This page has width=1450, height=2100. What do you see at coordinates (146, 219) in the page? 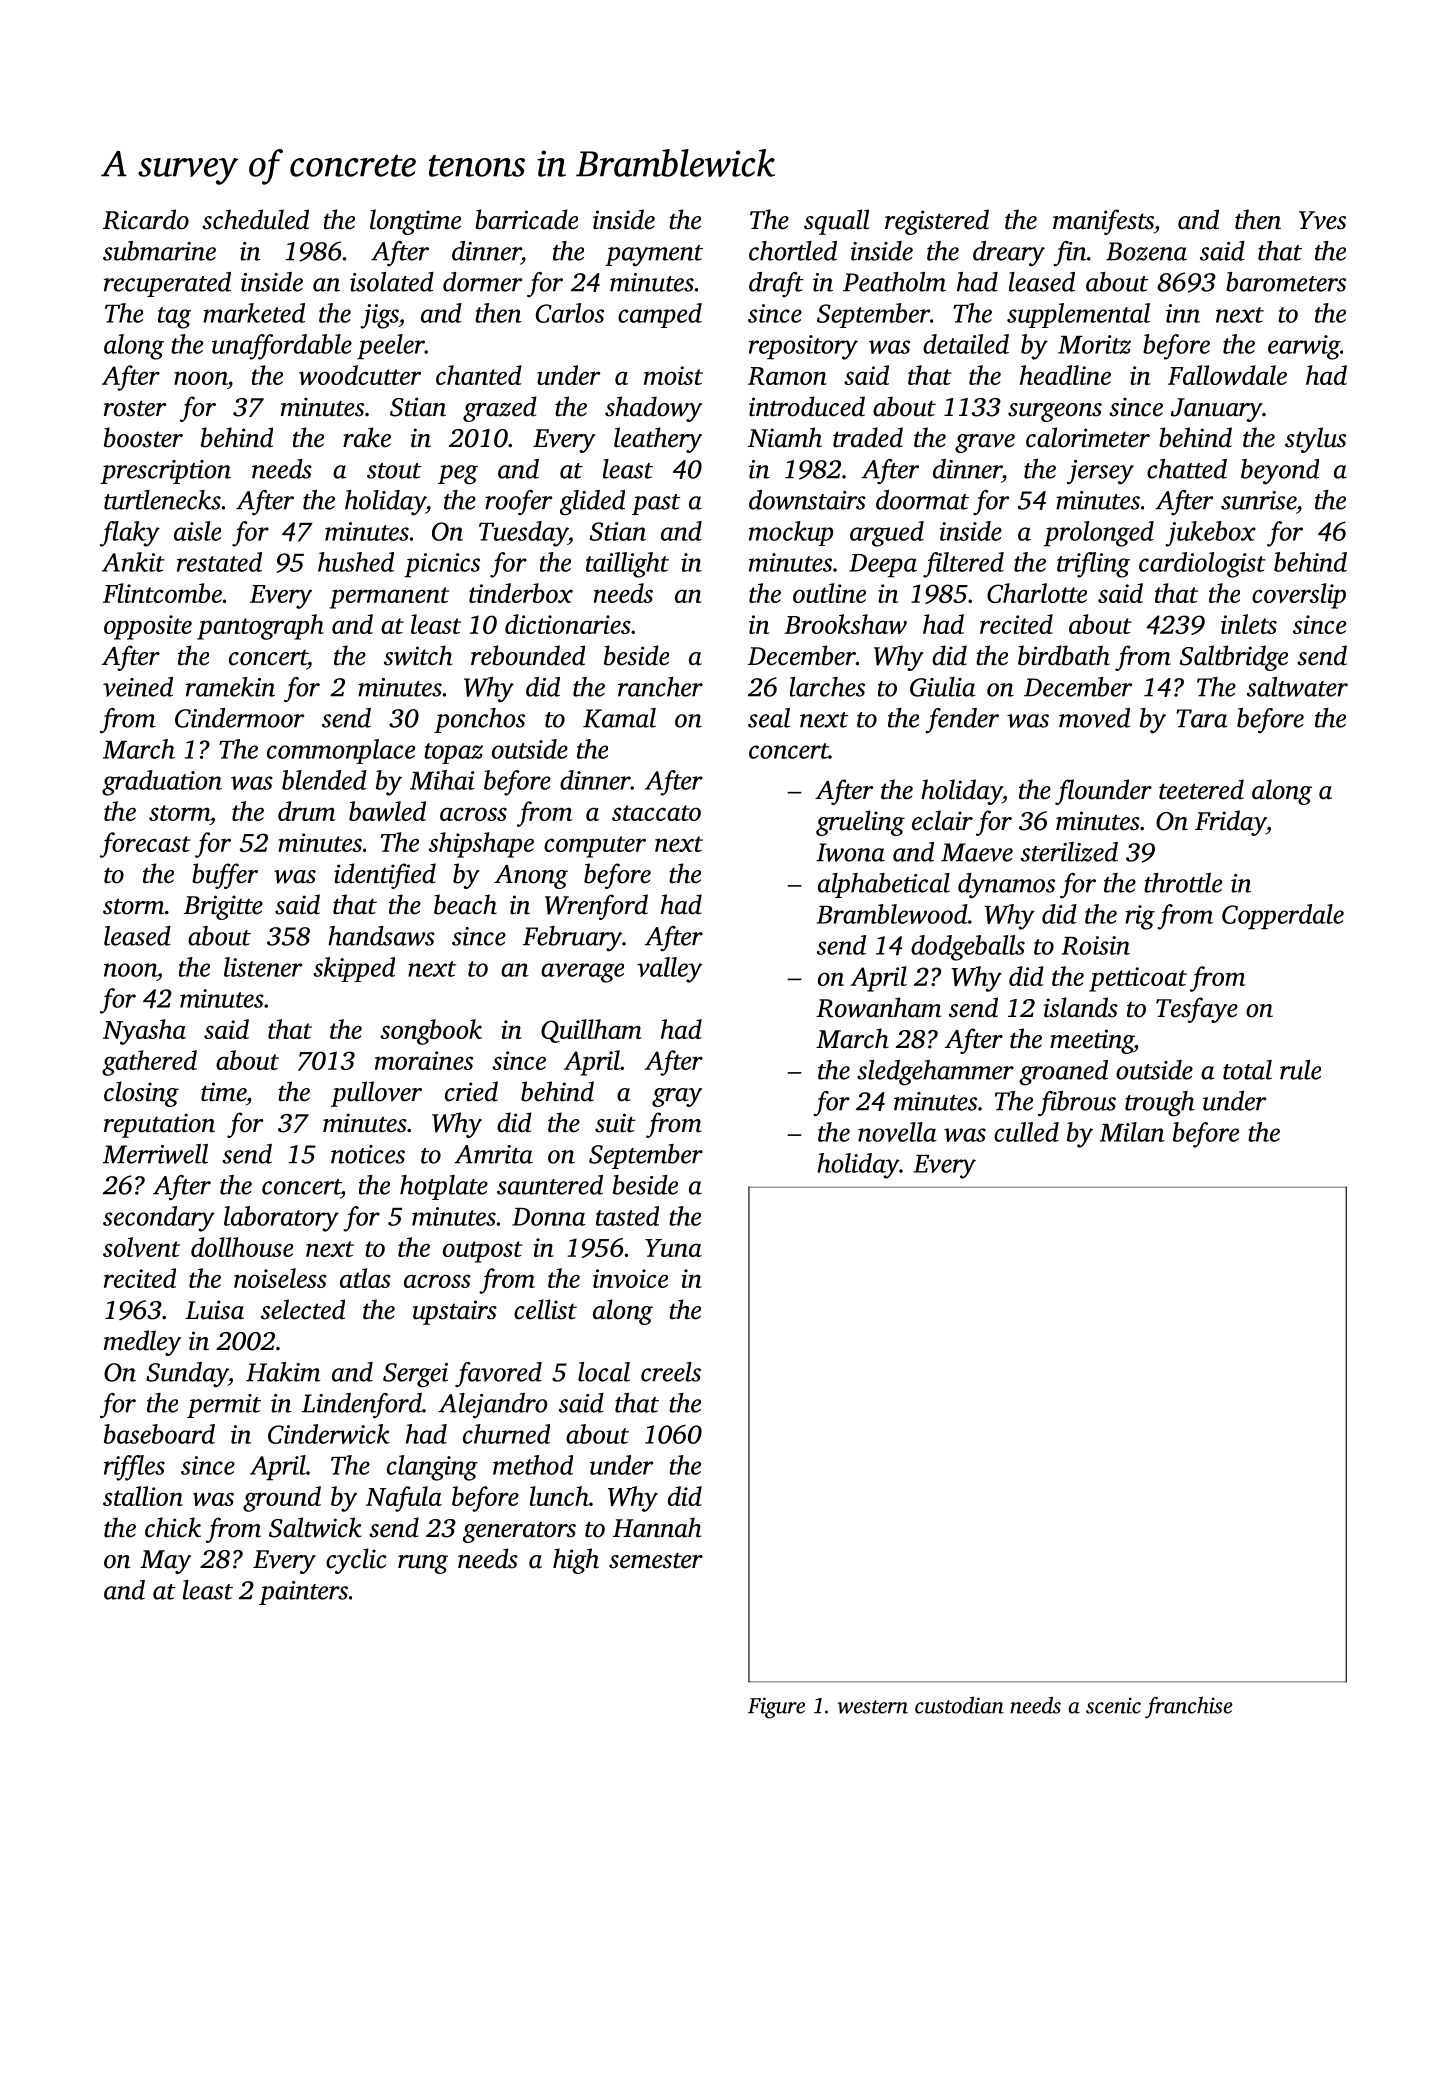
I see `Ricardo` at bounding box center [146, 219].
